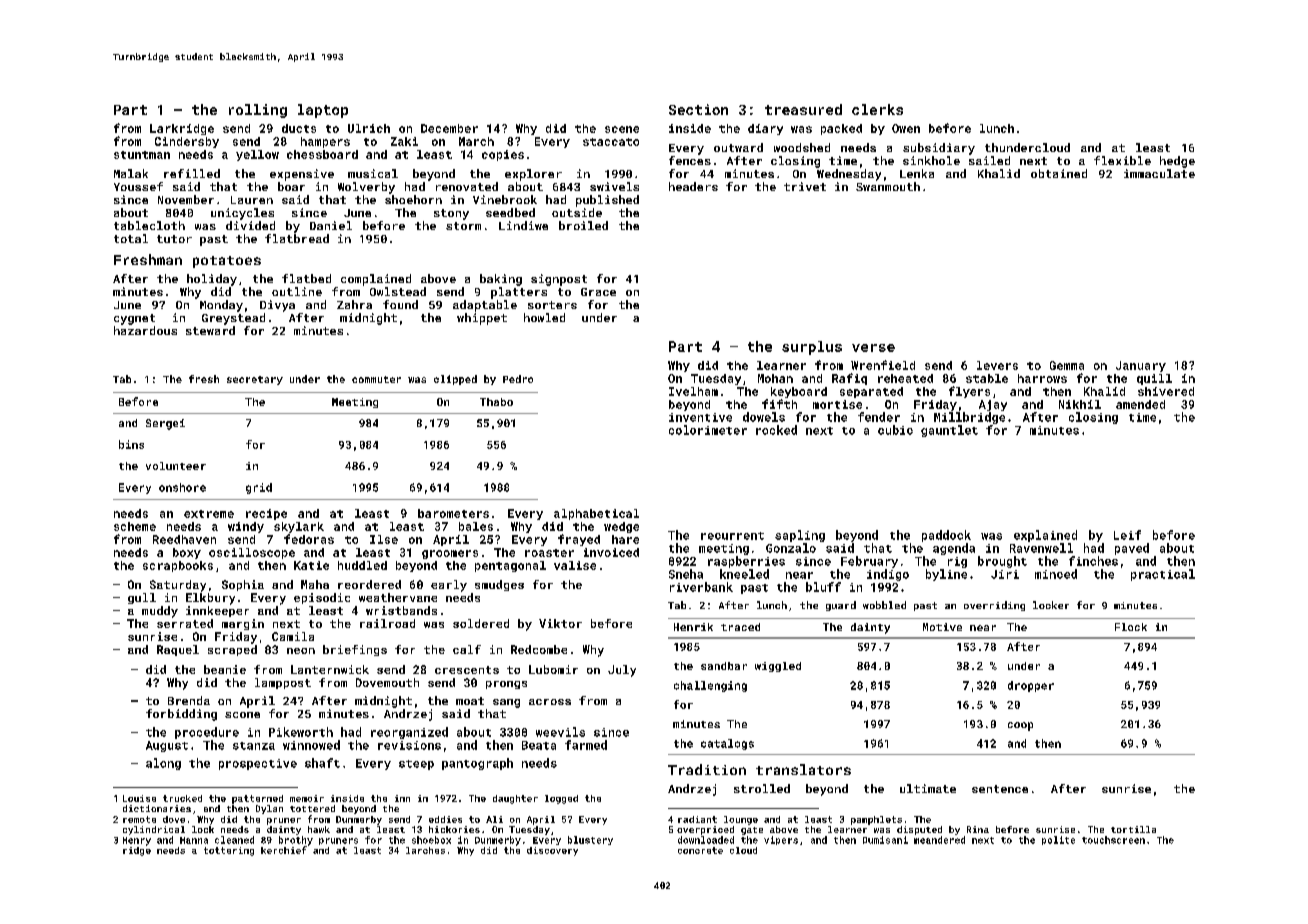 This image has height=924, width=1308. What do you see at coordinates (1166, 391) in the image?
I see `shivered` at bounding box center [1166, 391].
